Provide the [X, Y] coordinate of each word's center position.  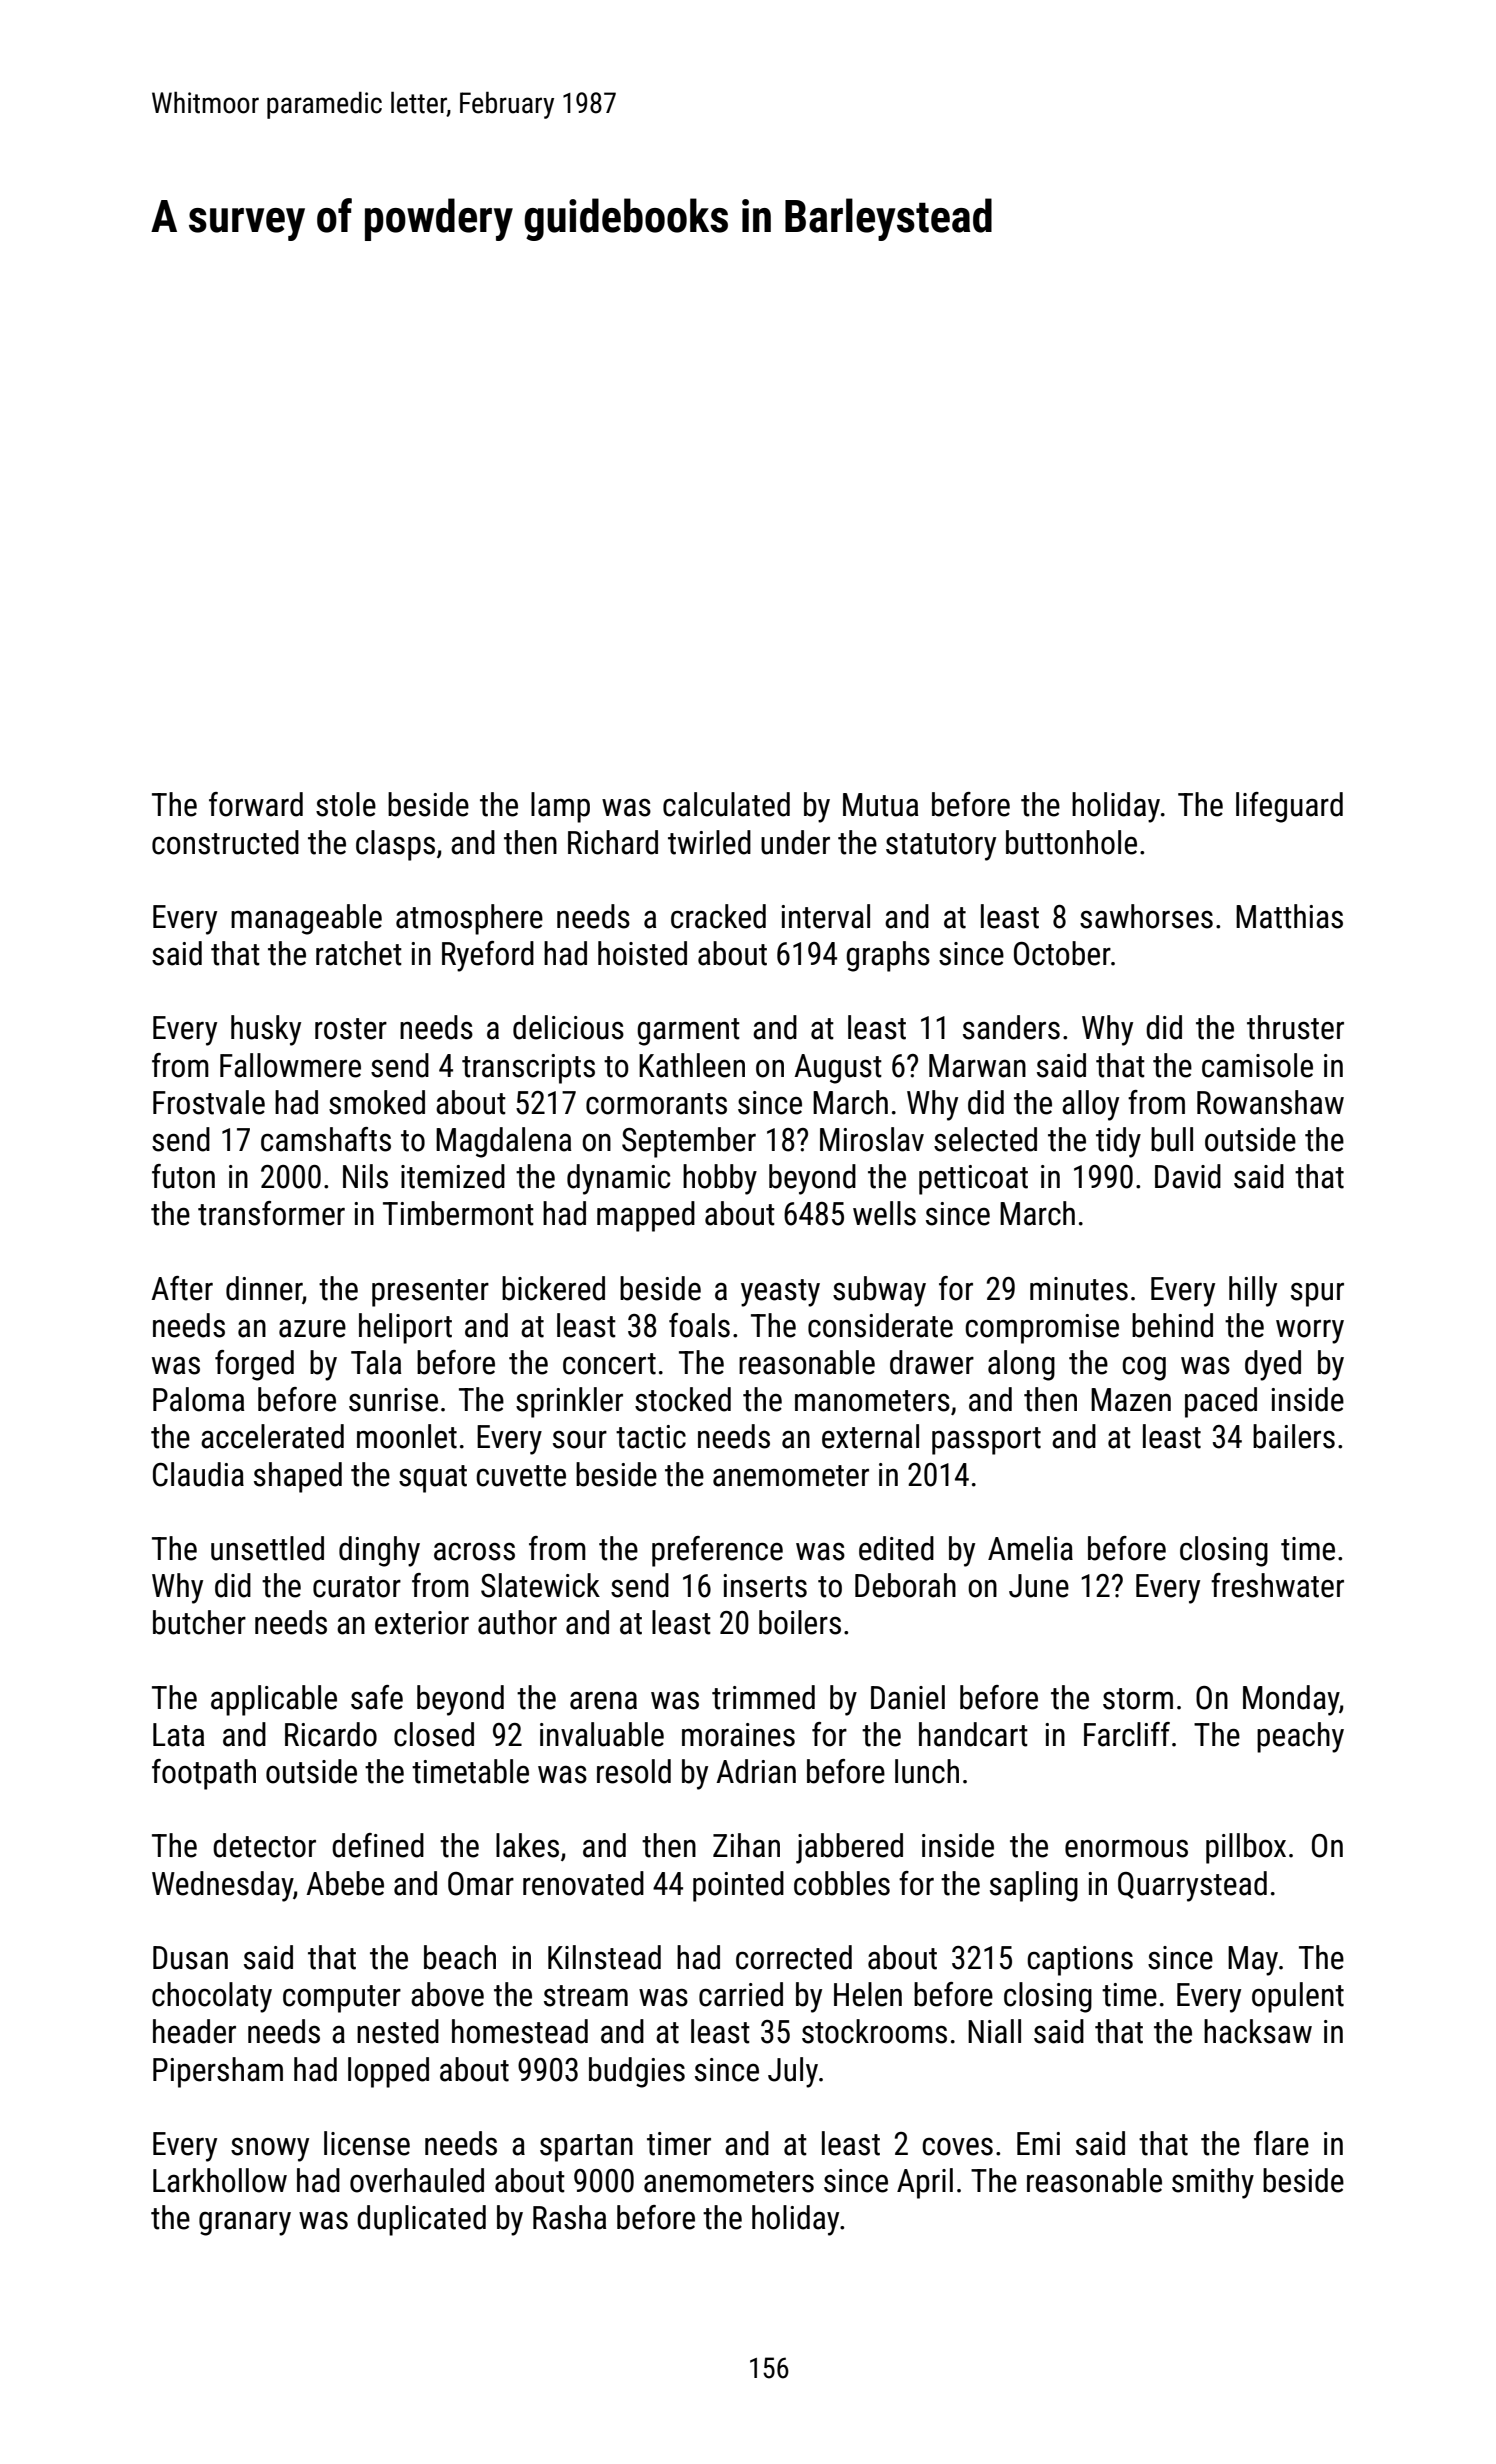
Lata [178, 1735]
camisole [1257, 1065]
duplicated [421, 2220]
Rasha [569, 2217]
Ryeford [488, 956]
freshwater [1277, 1585]
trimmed [763, 1697]
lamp [560, 807]
